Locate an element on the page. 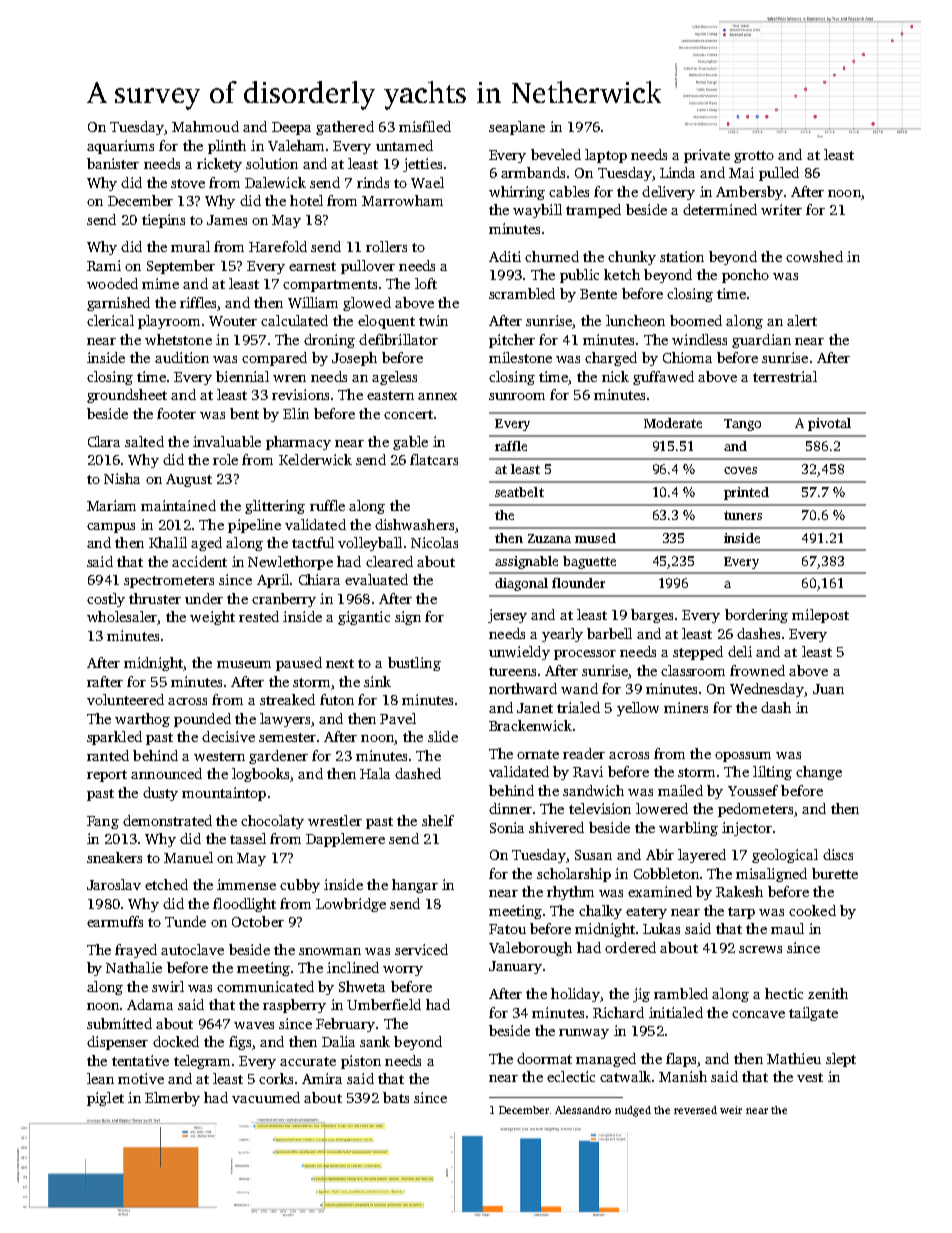 This page has width=952, height=1233. docked is located at coordinates (176, 1041).
